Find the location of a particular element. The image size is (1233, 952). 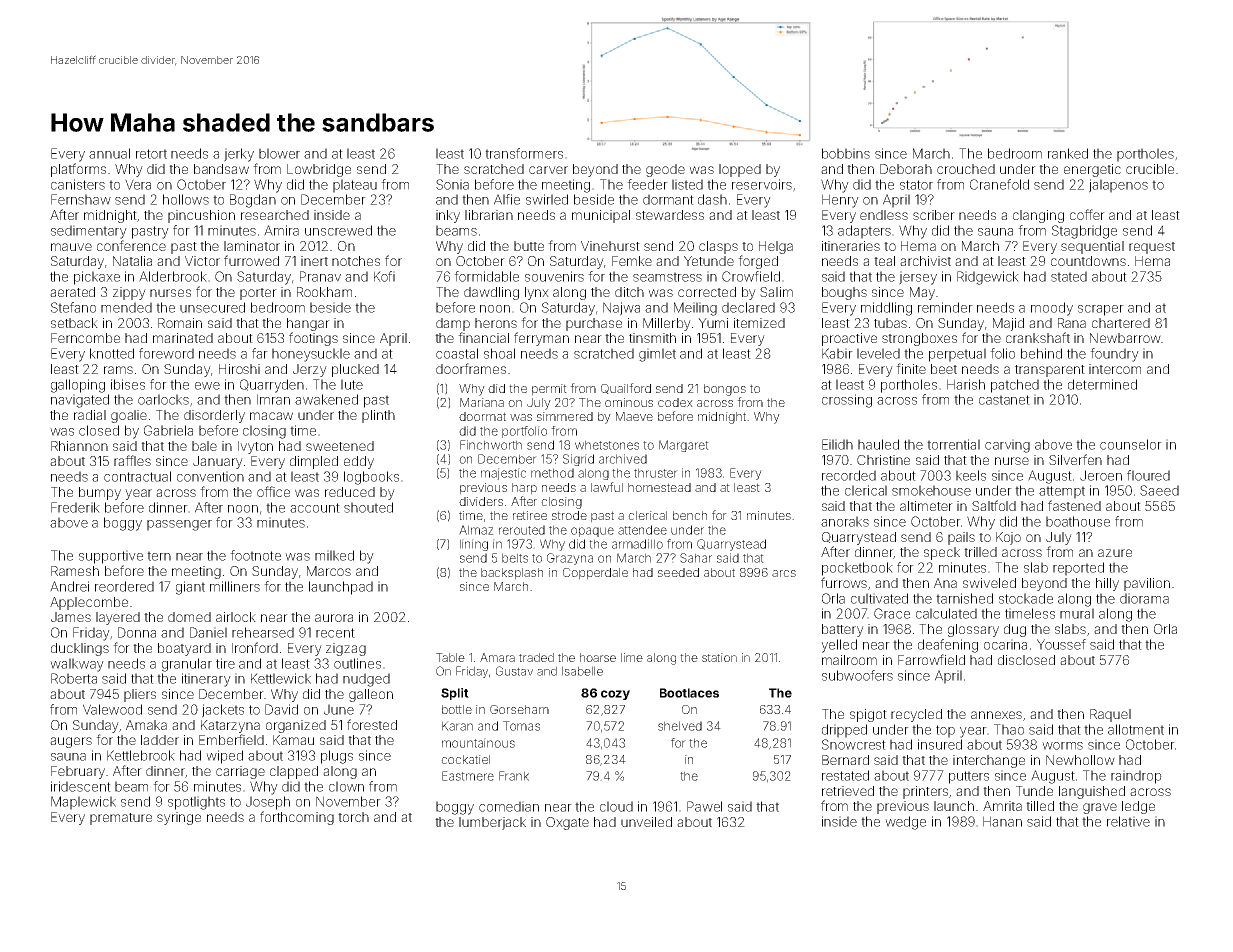

sweetened is located at coordinates (340, 446).
